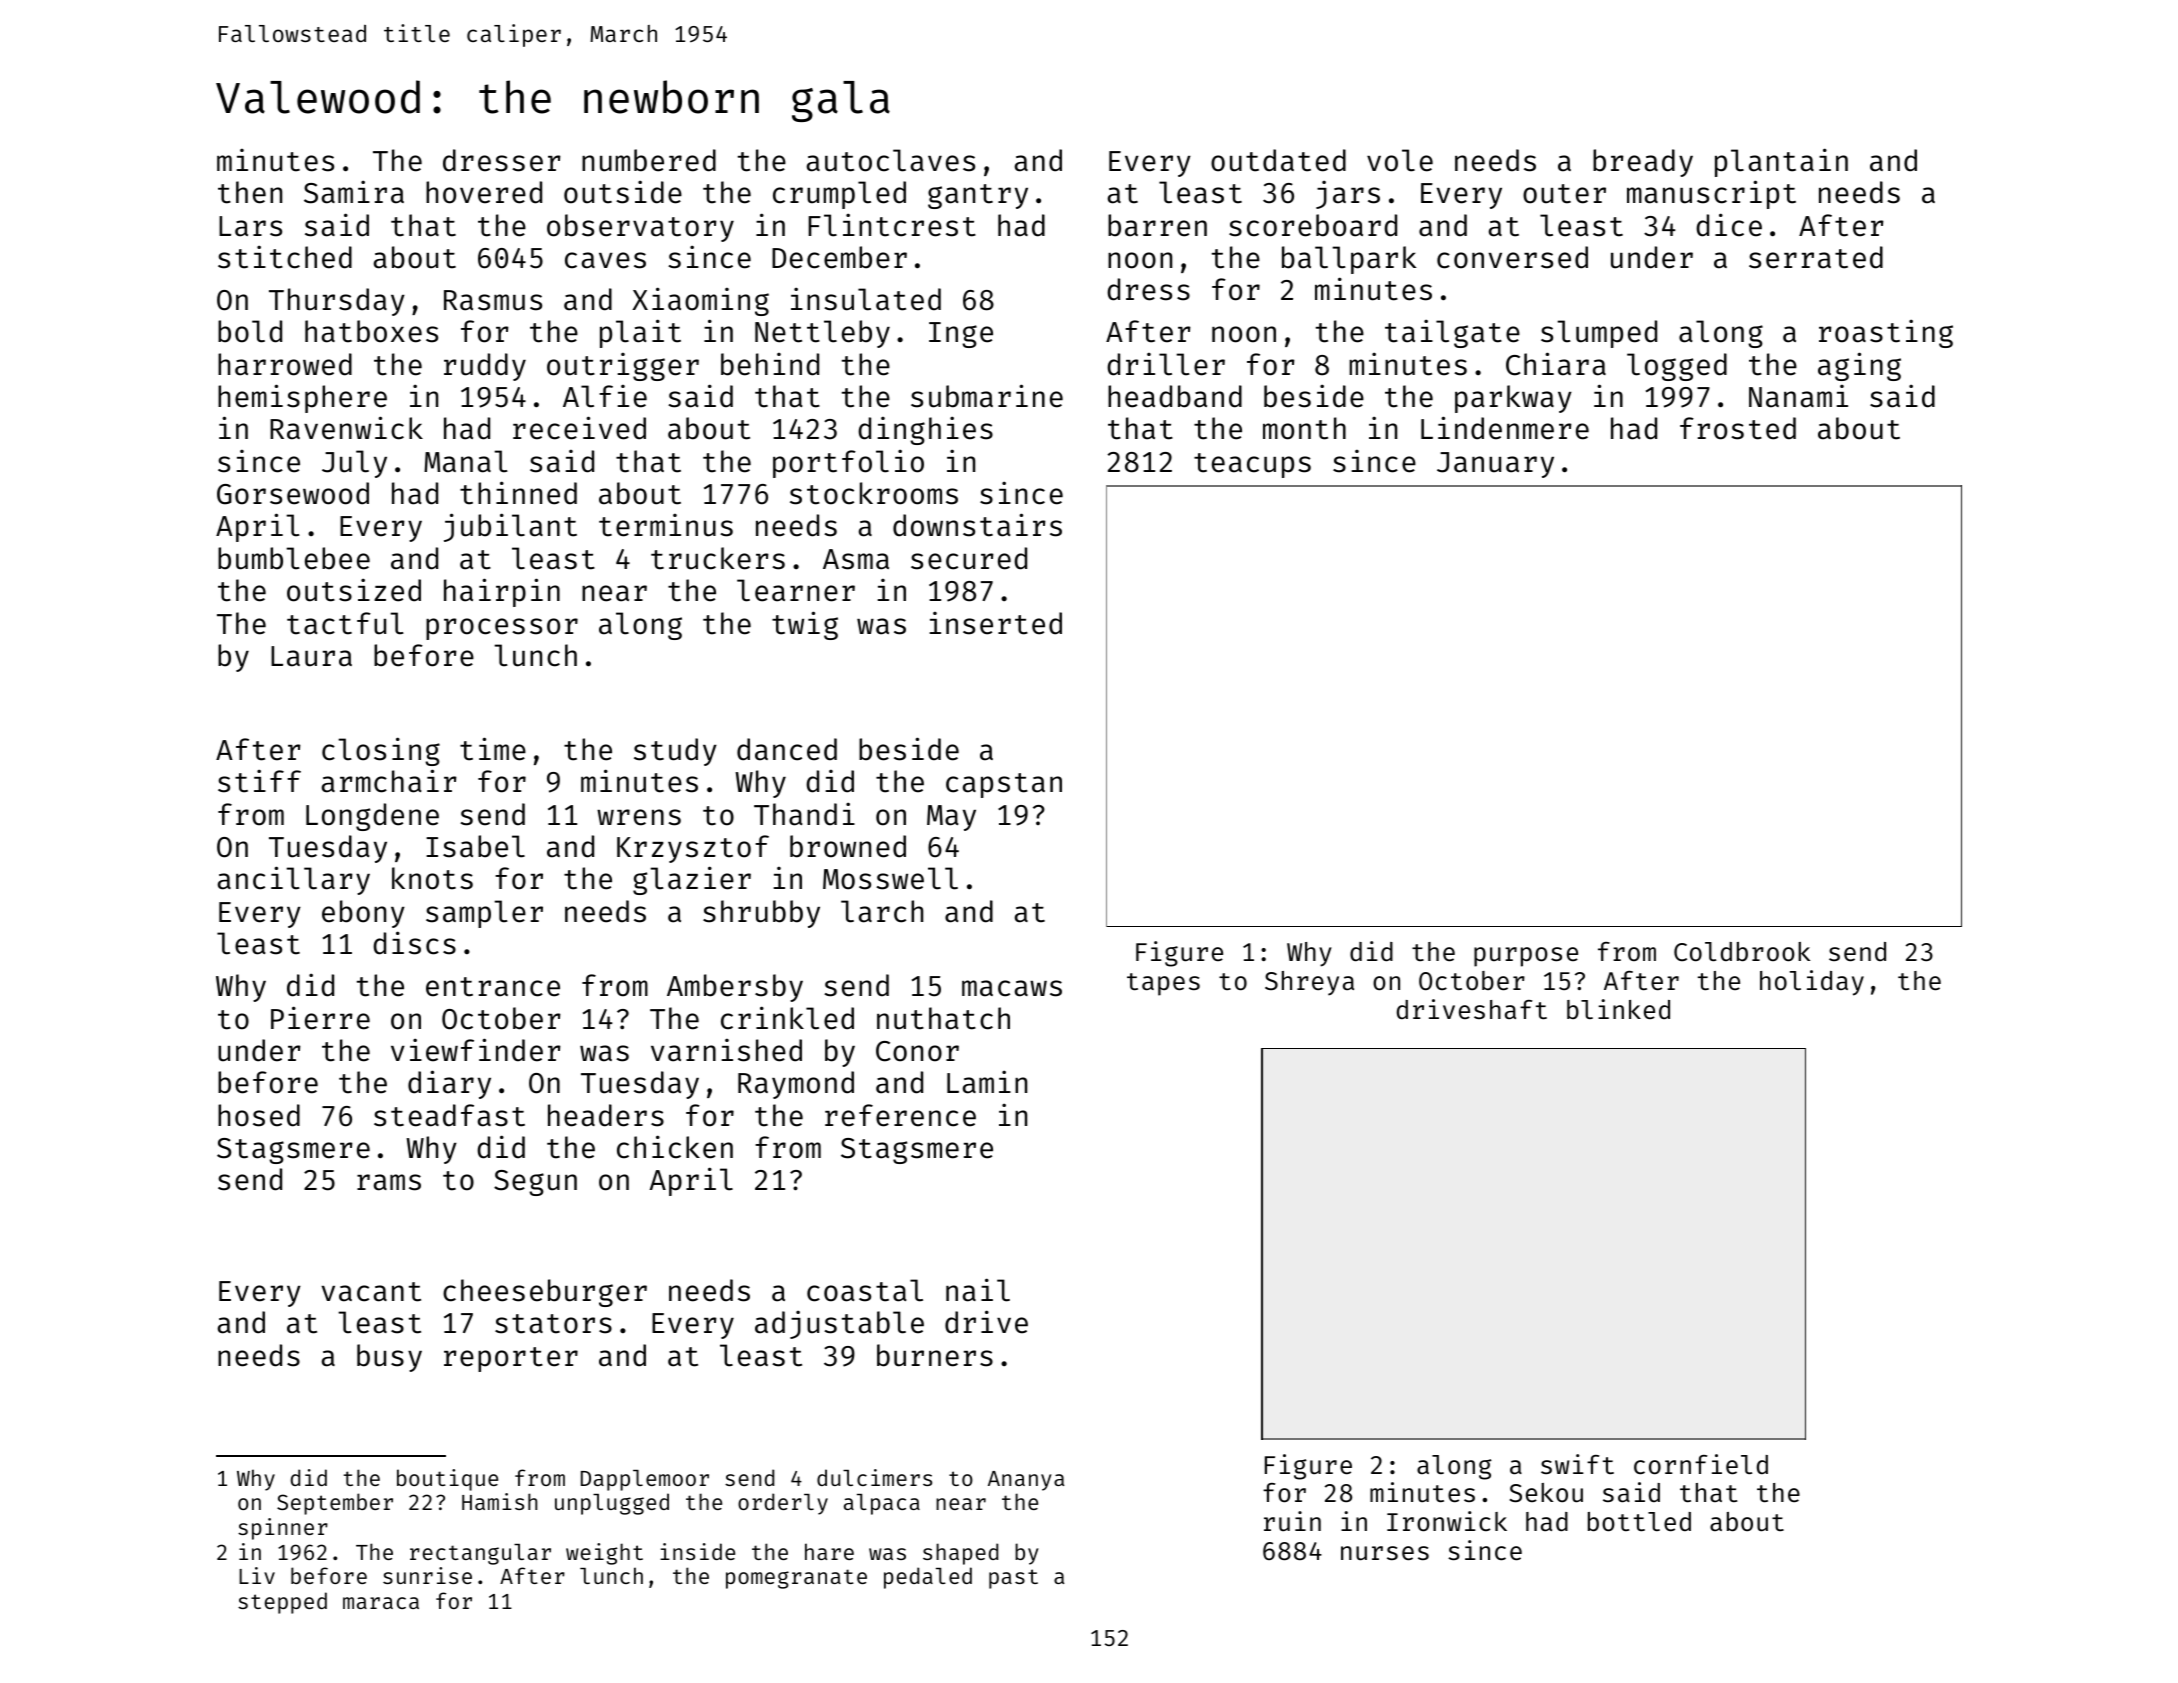  What do you see at coordinates (675, 752) in the screenshot?
I see `study` at bounding box center [675, 752].
